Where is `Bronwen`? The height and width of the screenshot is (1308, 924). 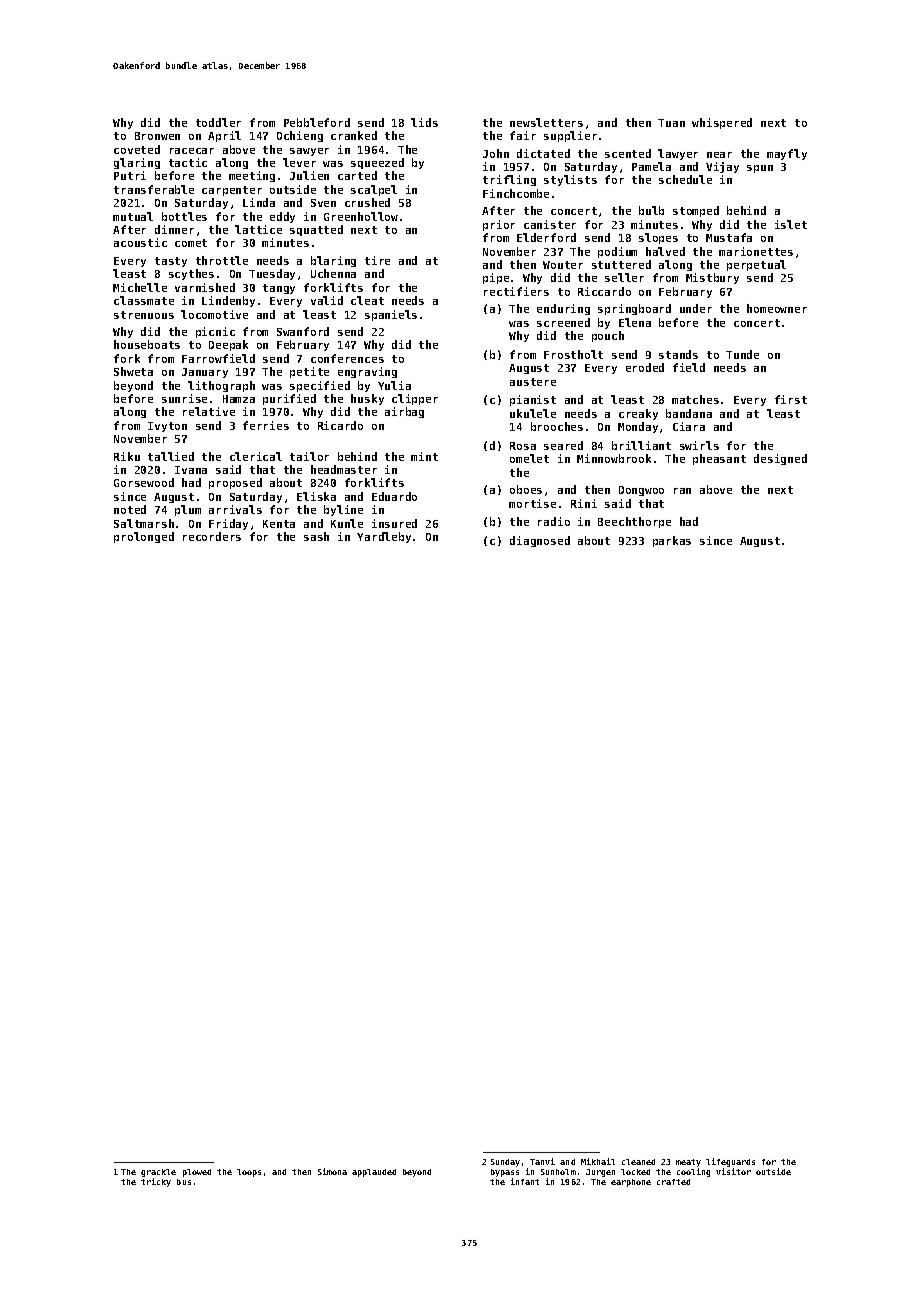 Bronwen is located at coordinates (157, 136).
